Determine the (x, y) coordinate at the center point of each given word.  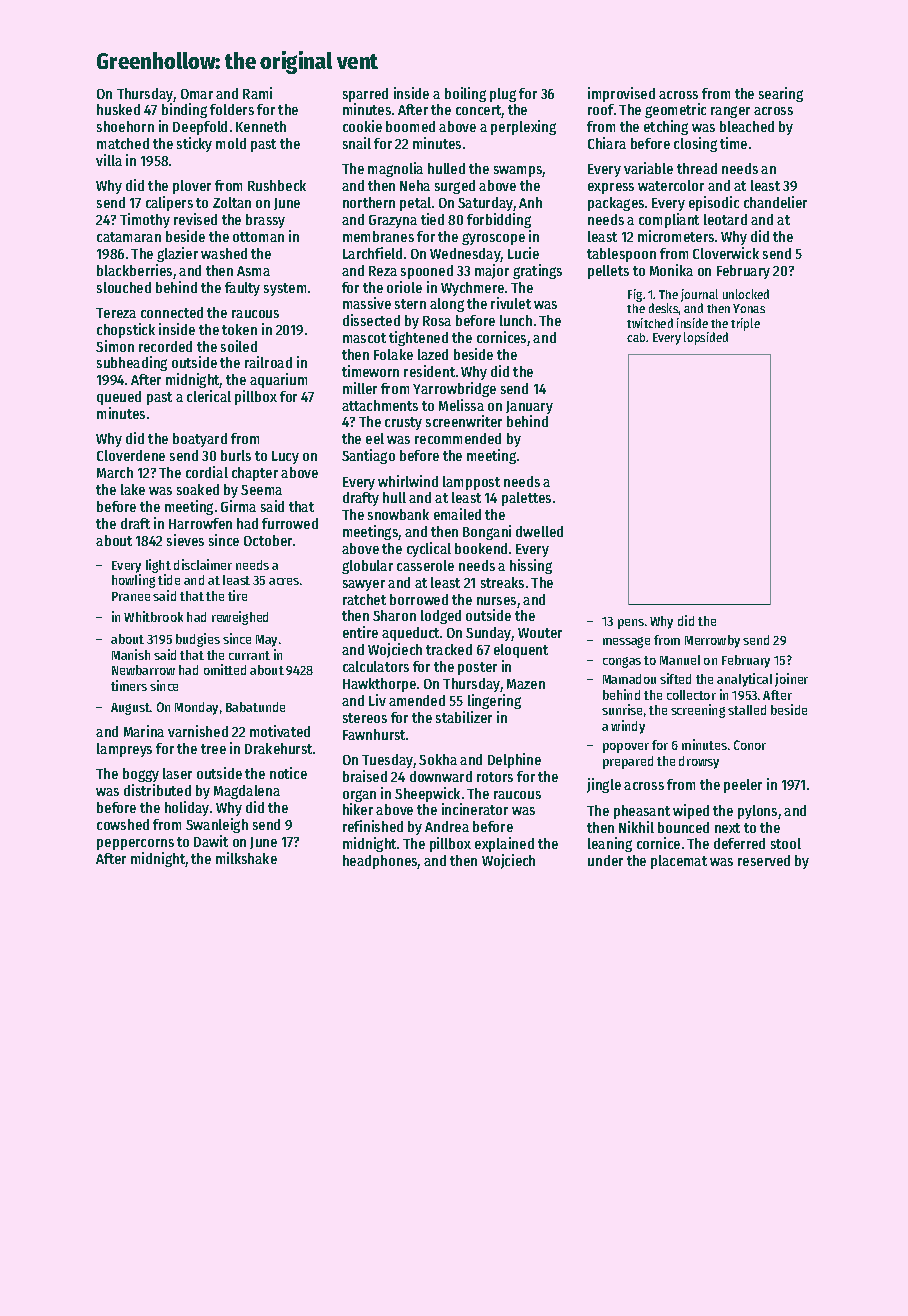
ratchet (364, 599)
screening (698, 711)
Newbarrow (143, 670)
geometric (675, 110)
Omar (197, 94)
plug (503, 95)
